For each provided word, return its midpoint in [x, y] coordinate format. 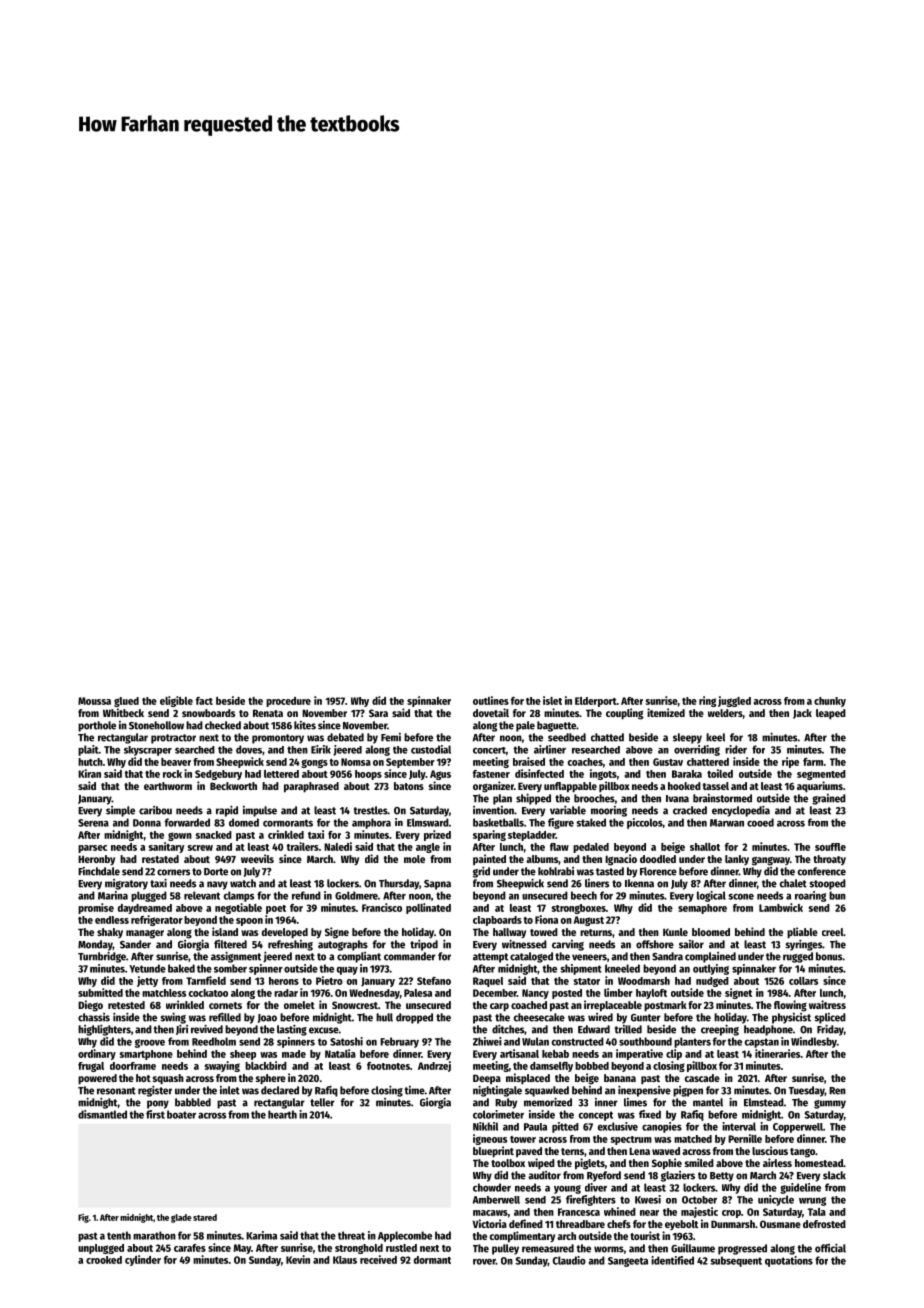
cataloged [531, 957]
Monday [95, 945]
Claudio [569, 1260]
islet [552, 700]
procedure [288, 702]
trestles [371, 810]
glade [181, 1218]
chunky [830, 702]
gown [180, 836]
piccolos [645, 823]
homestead [819, 1163]
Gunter [646, 1018]
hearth [282, 1114]
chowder [492, 1187]
